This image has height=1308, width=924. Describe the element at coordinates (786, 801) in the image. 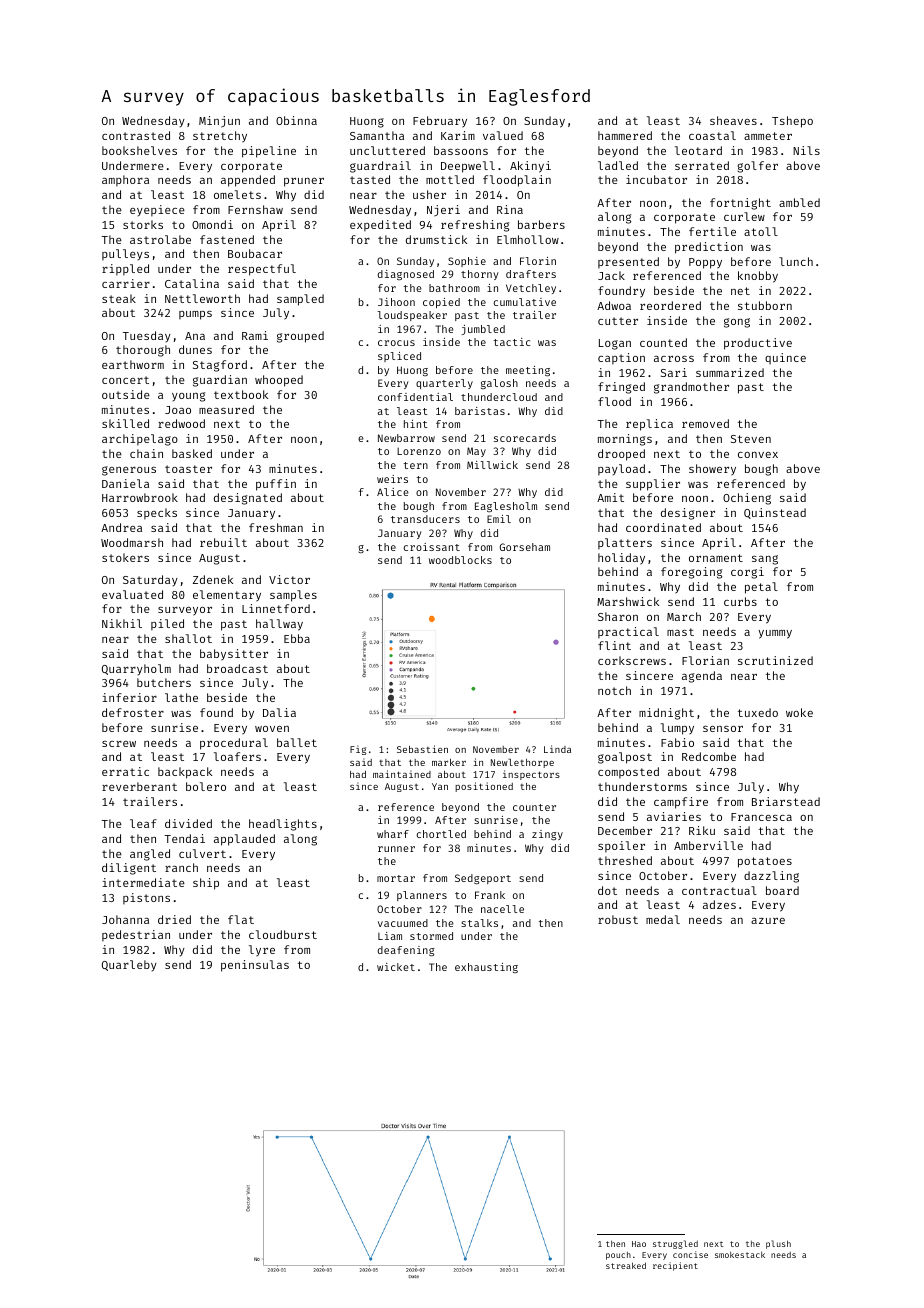

I see `Briarstead` at that location.
